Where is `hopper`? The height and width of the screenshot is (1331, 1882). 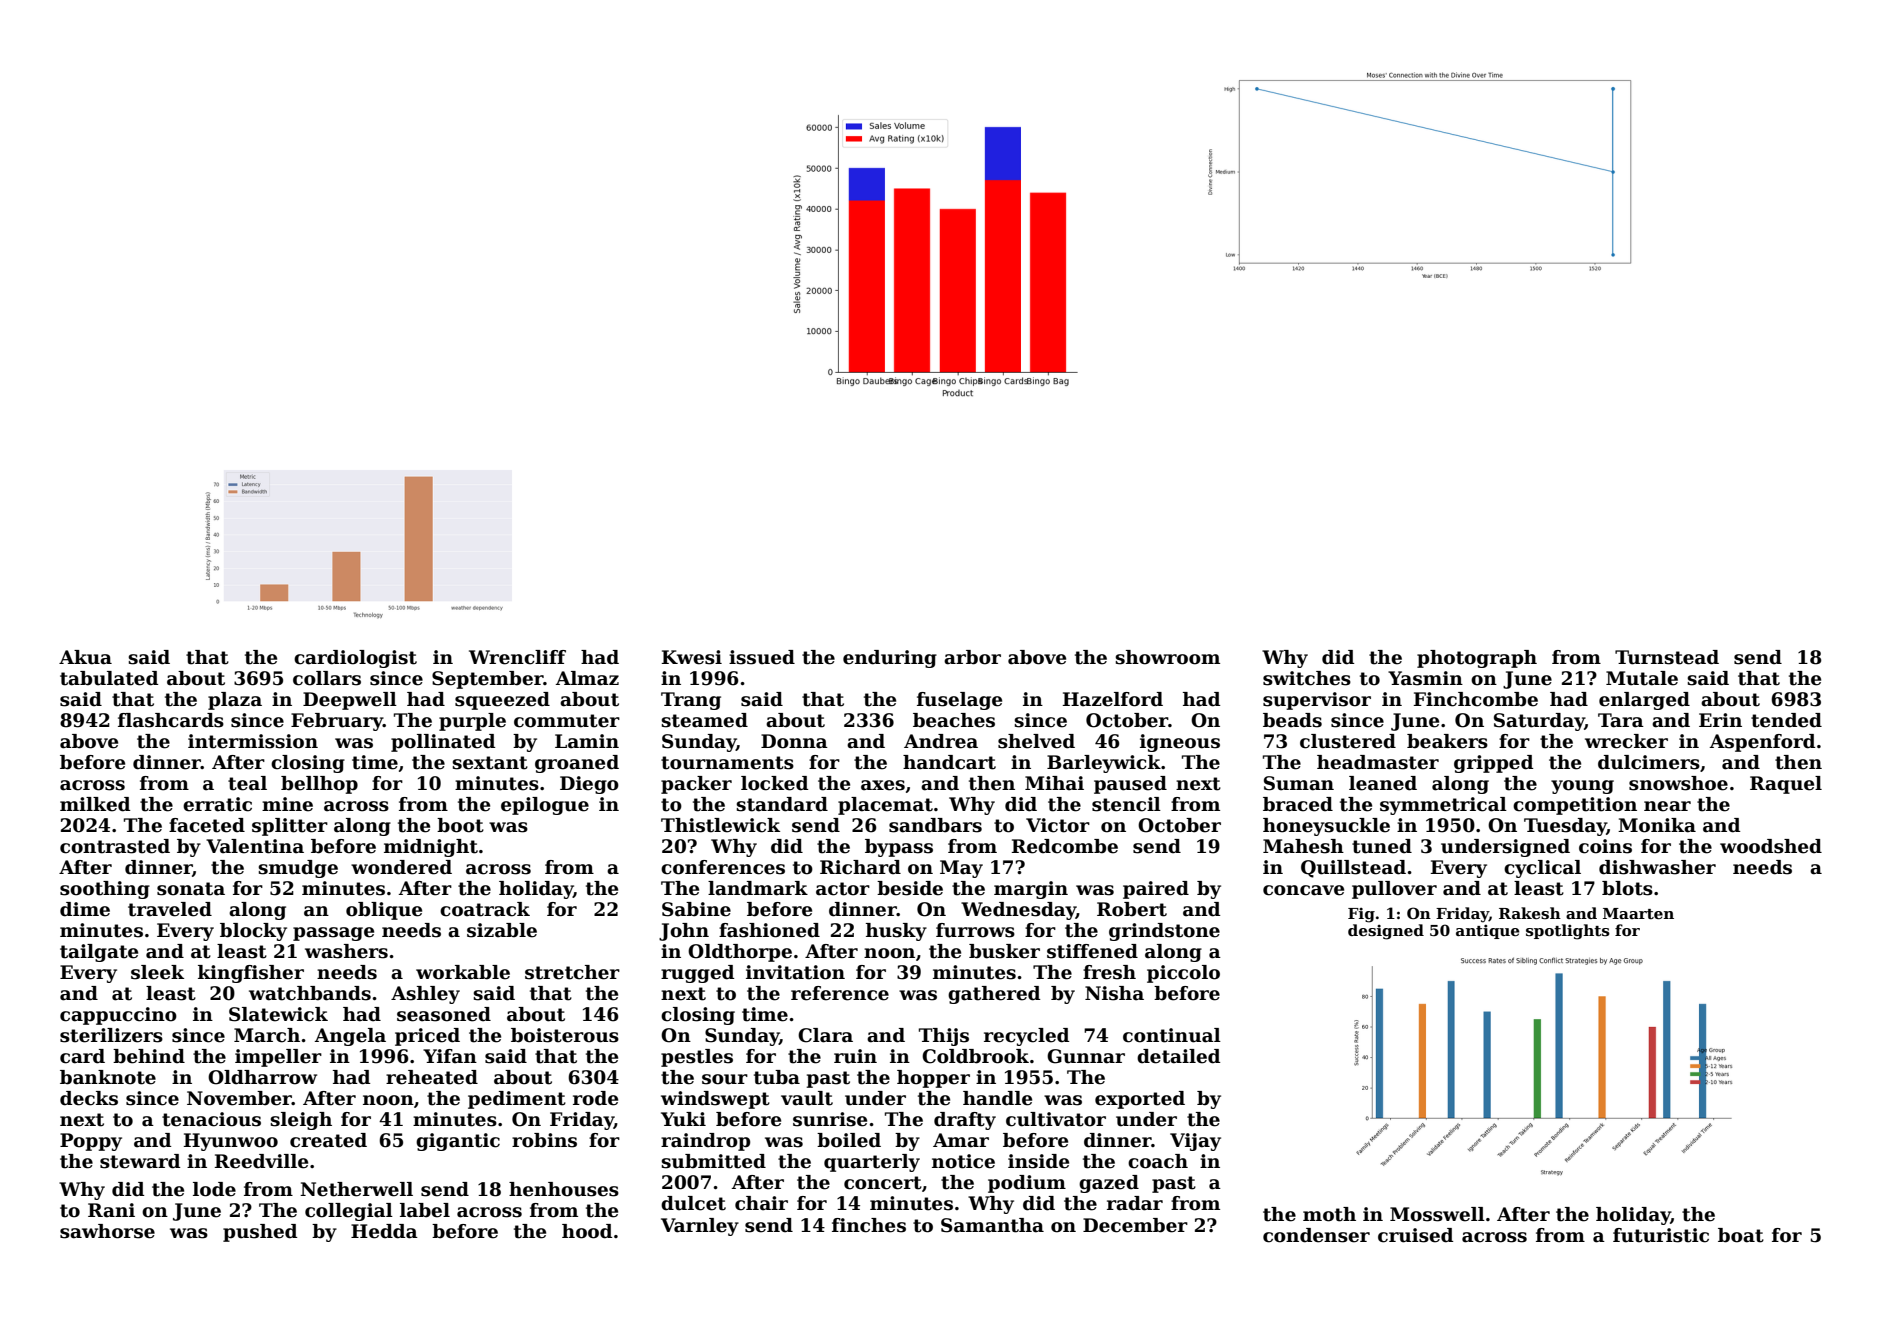
hopper is located at coordinates (933, 1079).
